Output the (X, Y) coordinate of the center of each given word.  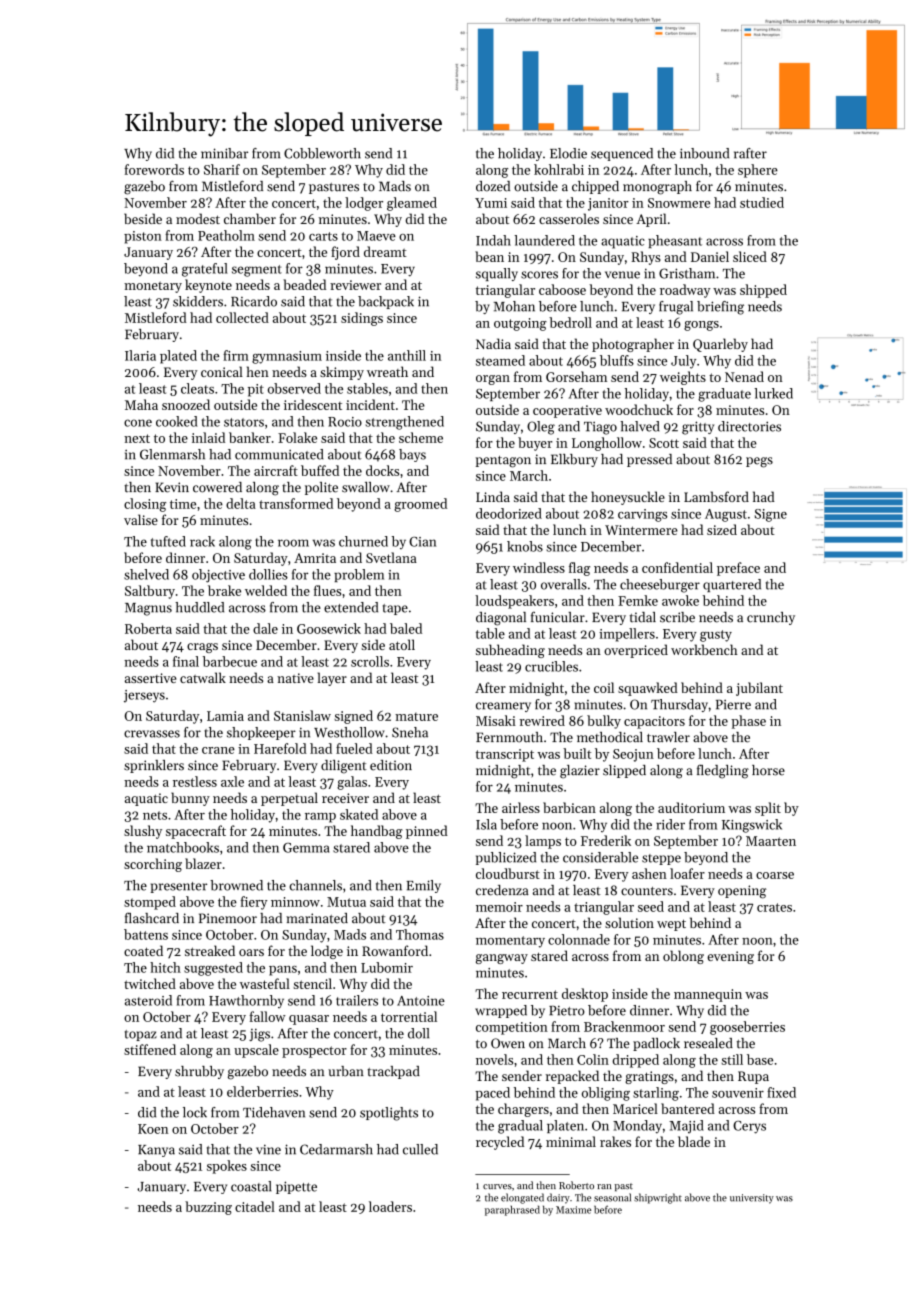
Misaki (496, 720)
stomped (150, 903)
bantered (688, 1108)
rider (670, 824)
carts (323, 236)
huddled (199, 607)
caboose (562, 289)
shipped (763, 291)
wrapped (501, 1011)
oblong (683, 957)
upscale (256, 1051)
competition (512, 1028)
